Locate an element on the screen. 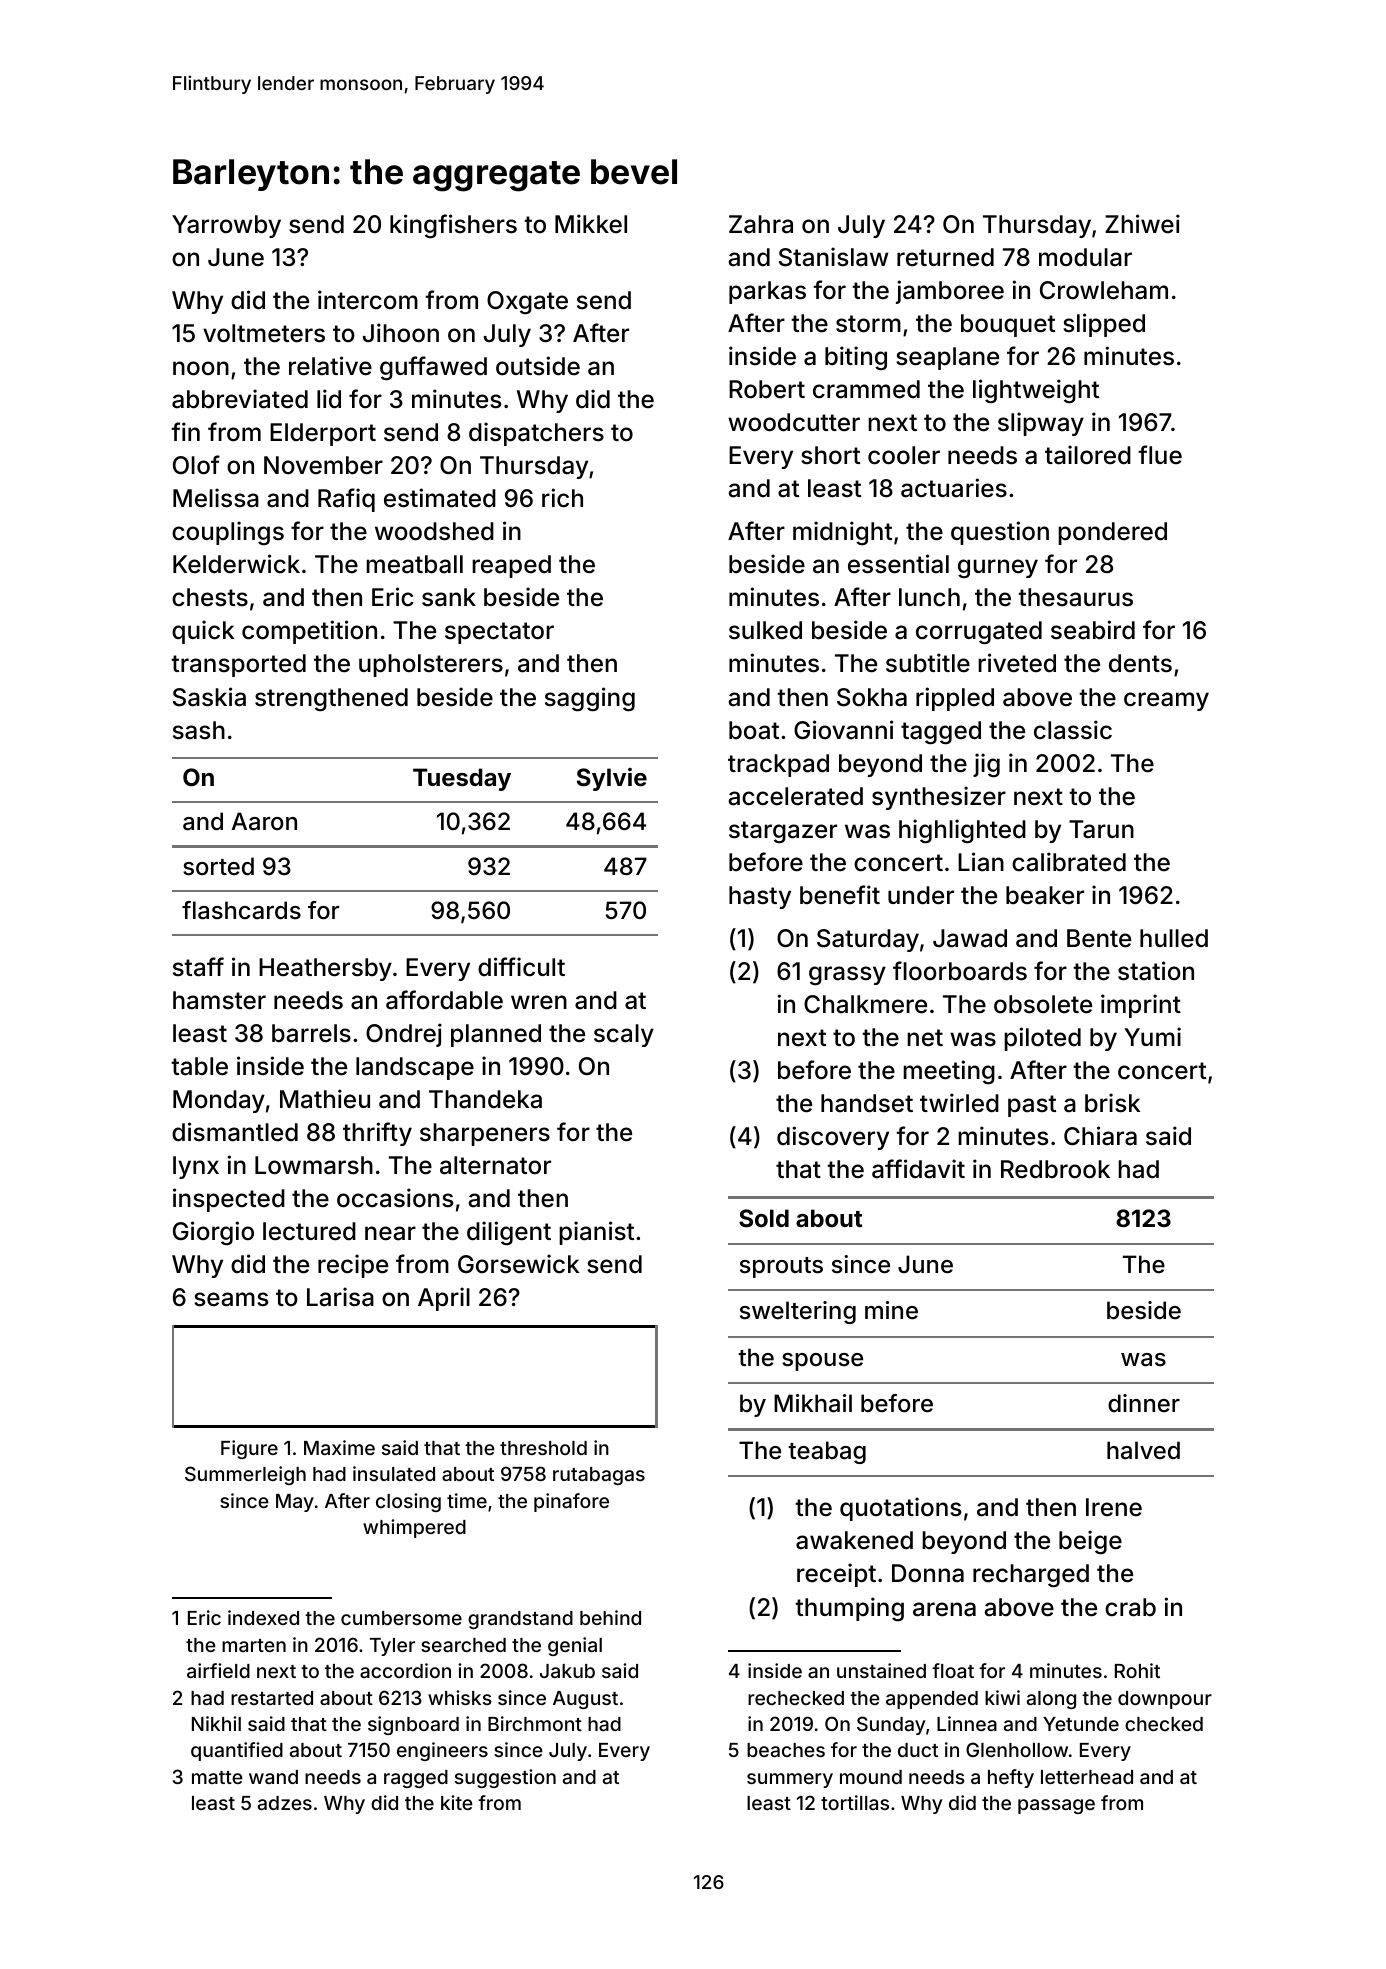 Image resolution: width=1386 pixels, height=1969 pixels. Bente is located at coordinates (1099, 938).
